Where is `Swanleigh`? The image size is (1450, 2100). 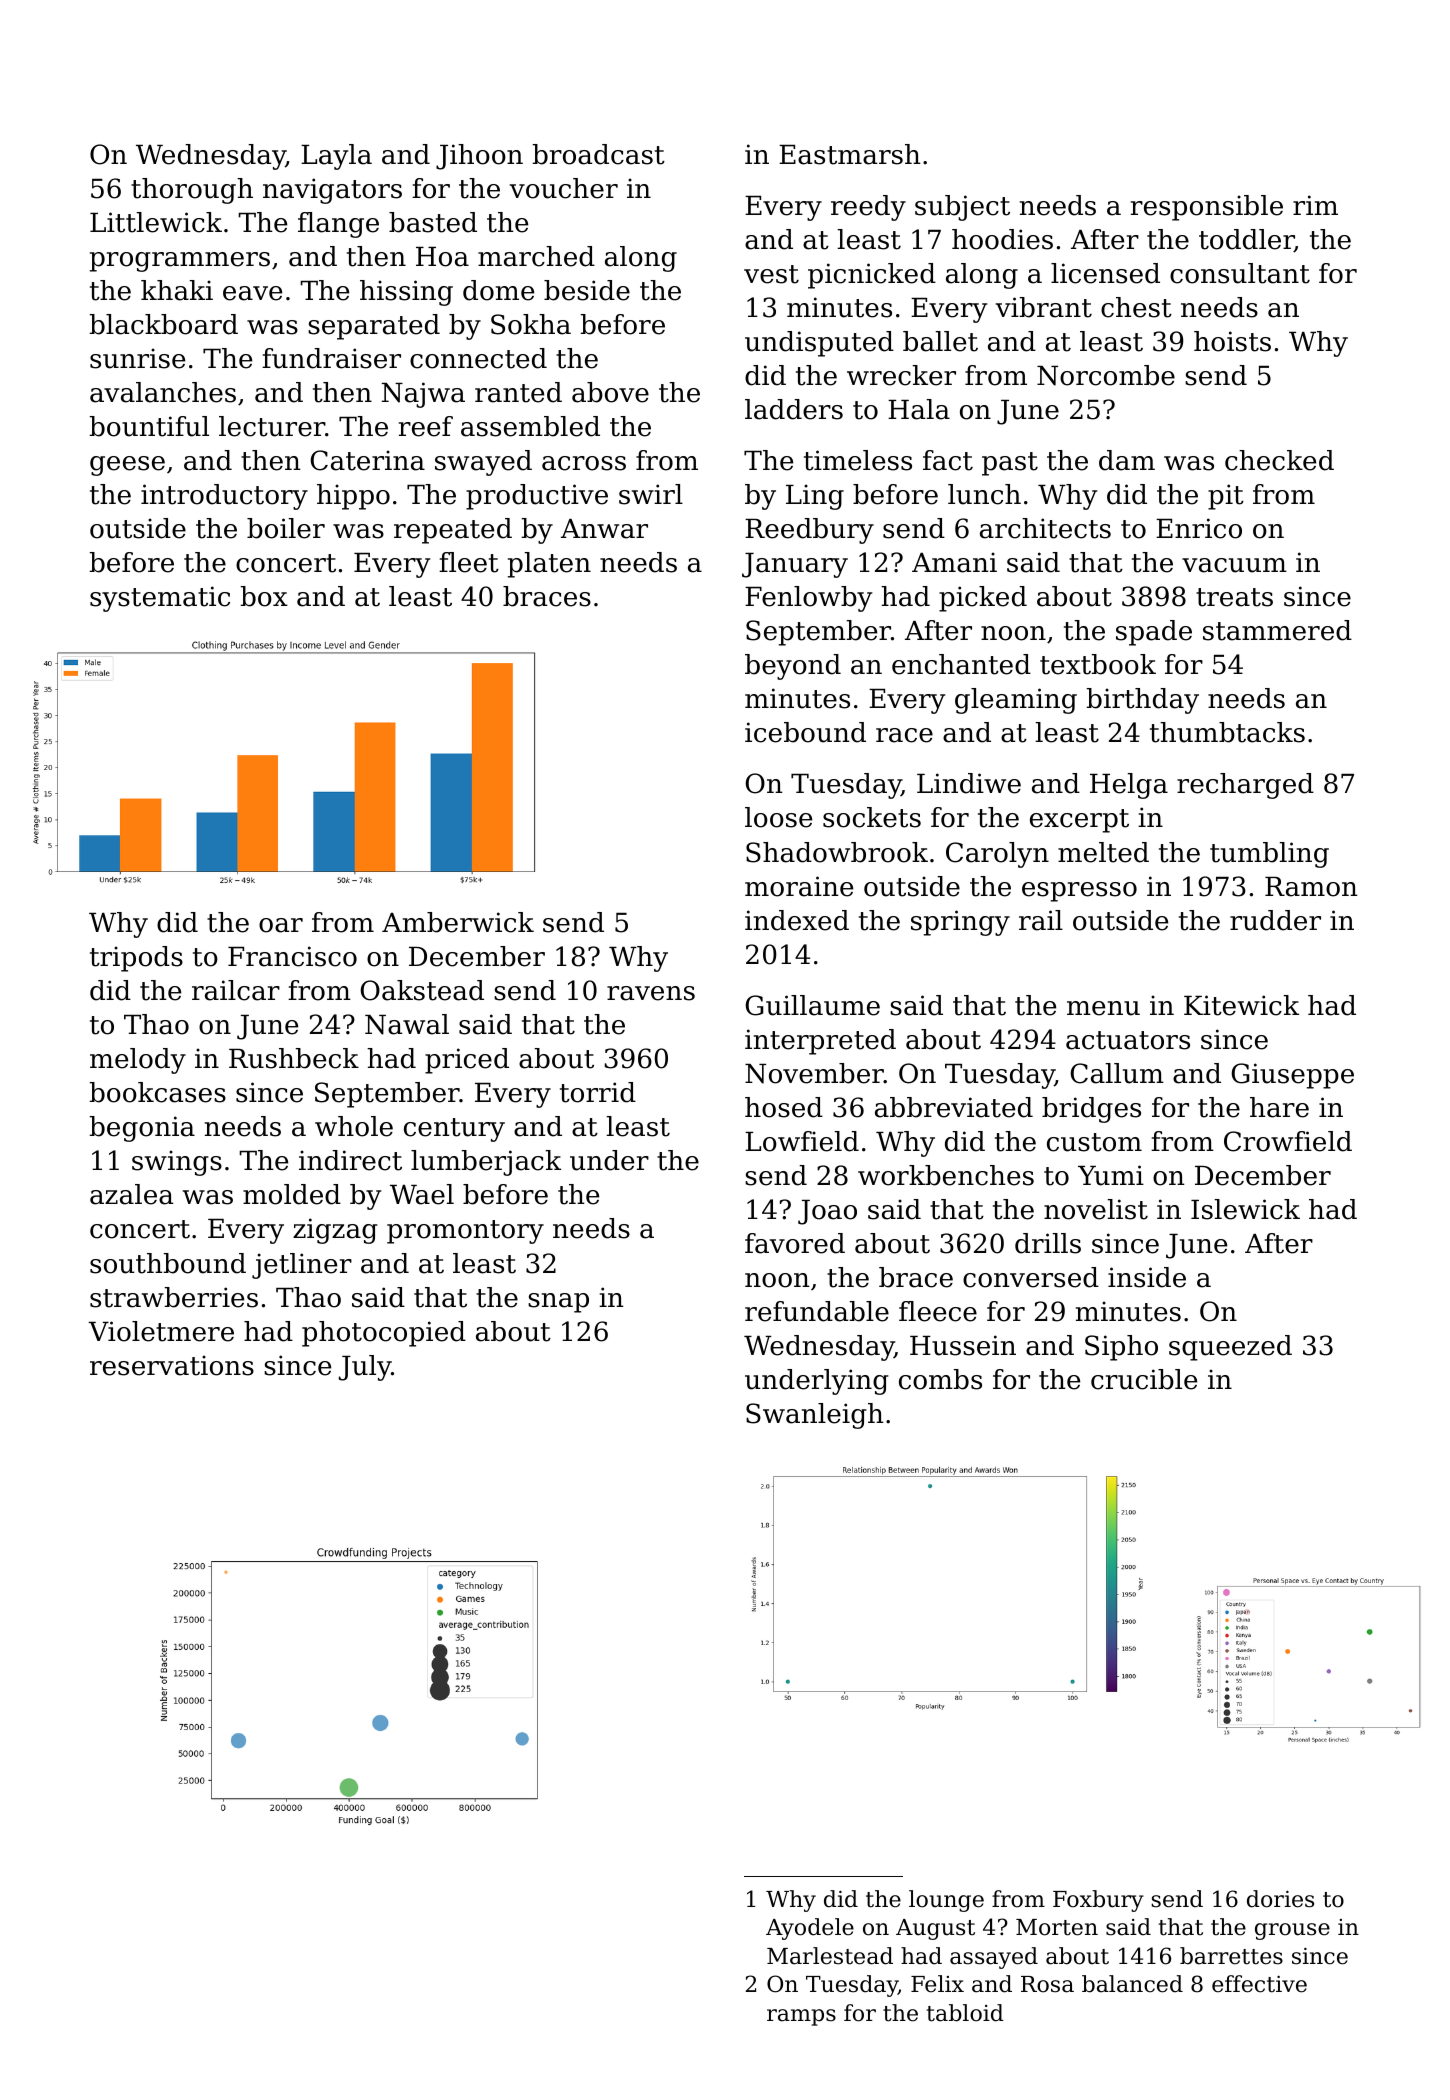 Swanleigh is located at coordinates (815, 1416).
